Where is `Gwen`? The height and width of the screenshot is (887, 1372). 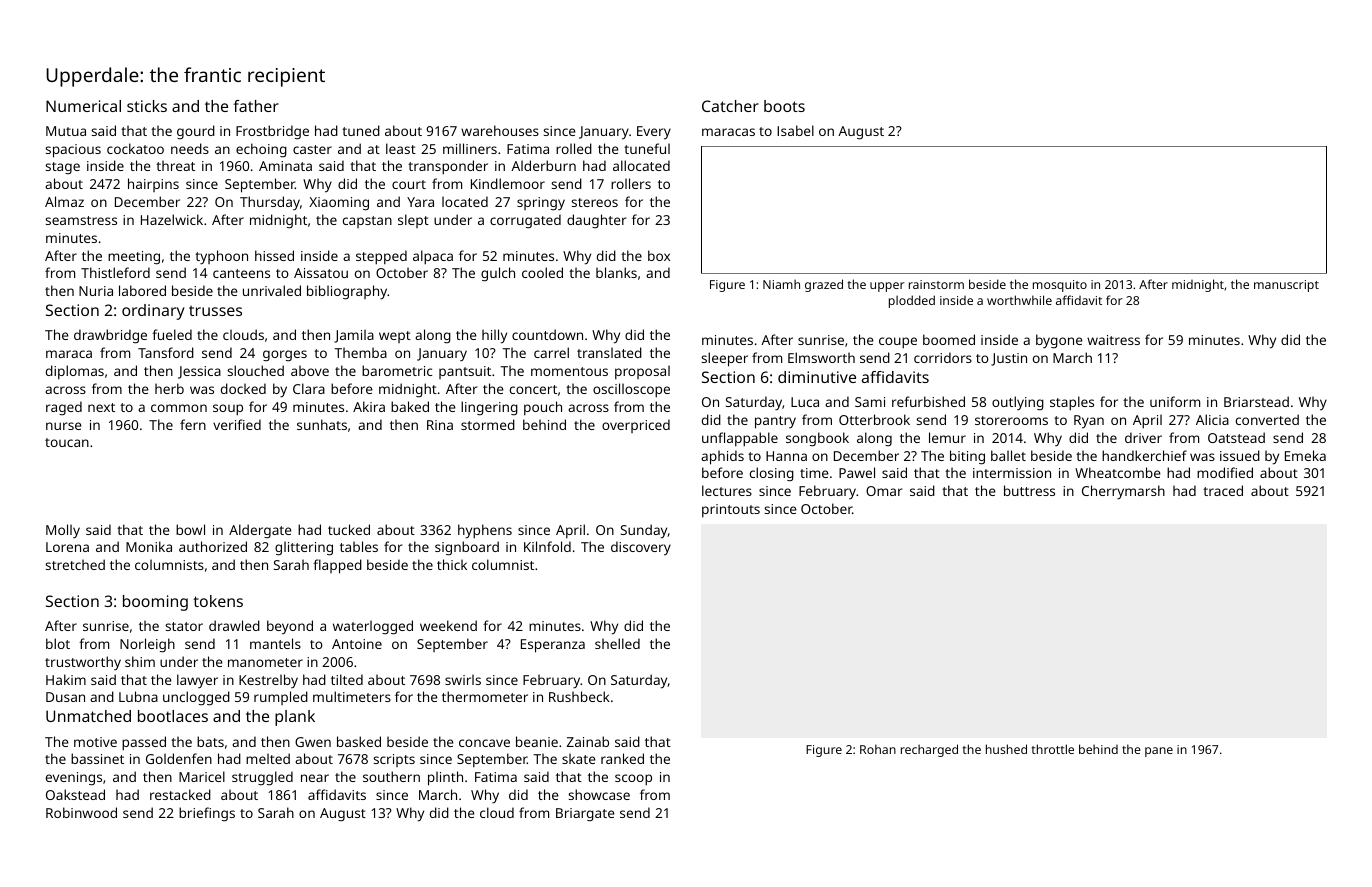
Gwen is located at coordinates (313, 742).
